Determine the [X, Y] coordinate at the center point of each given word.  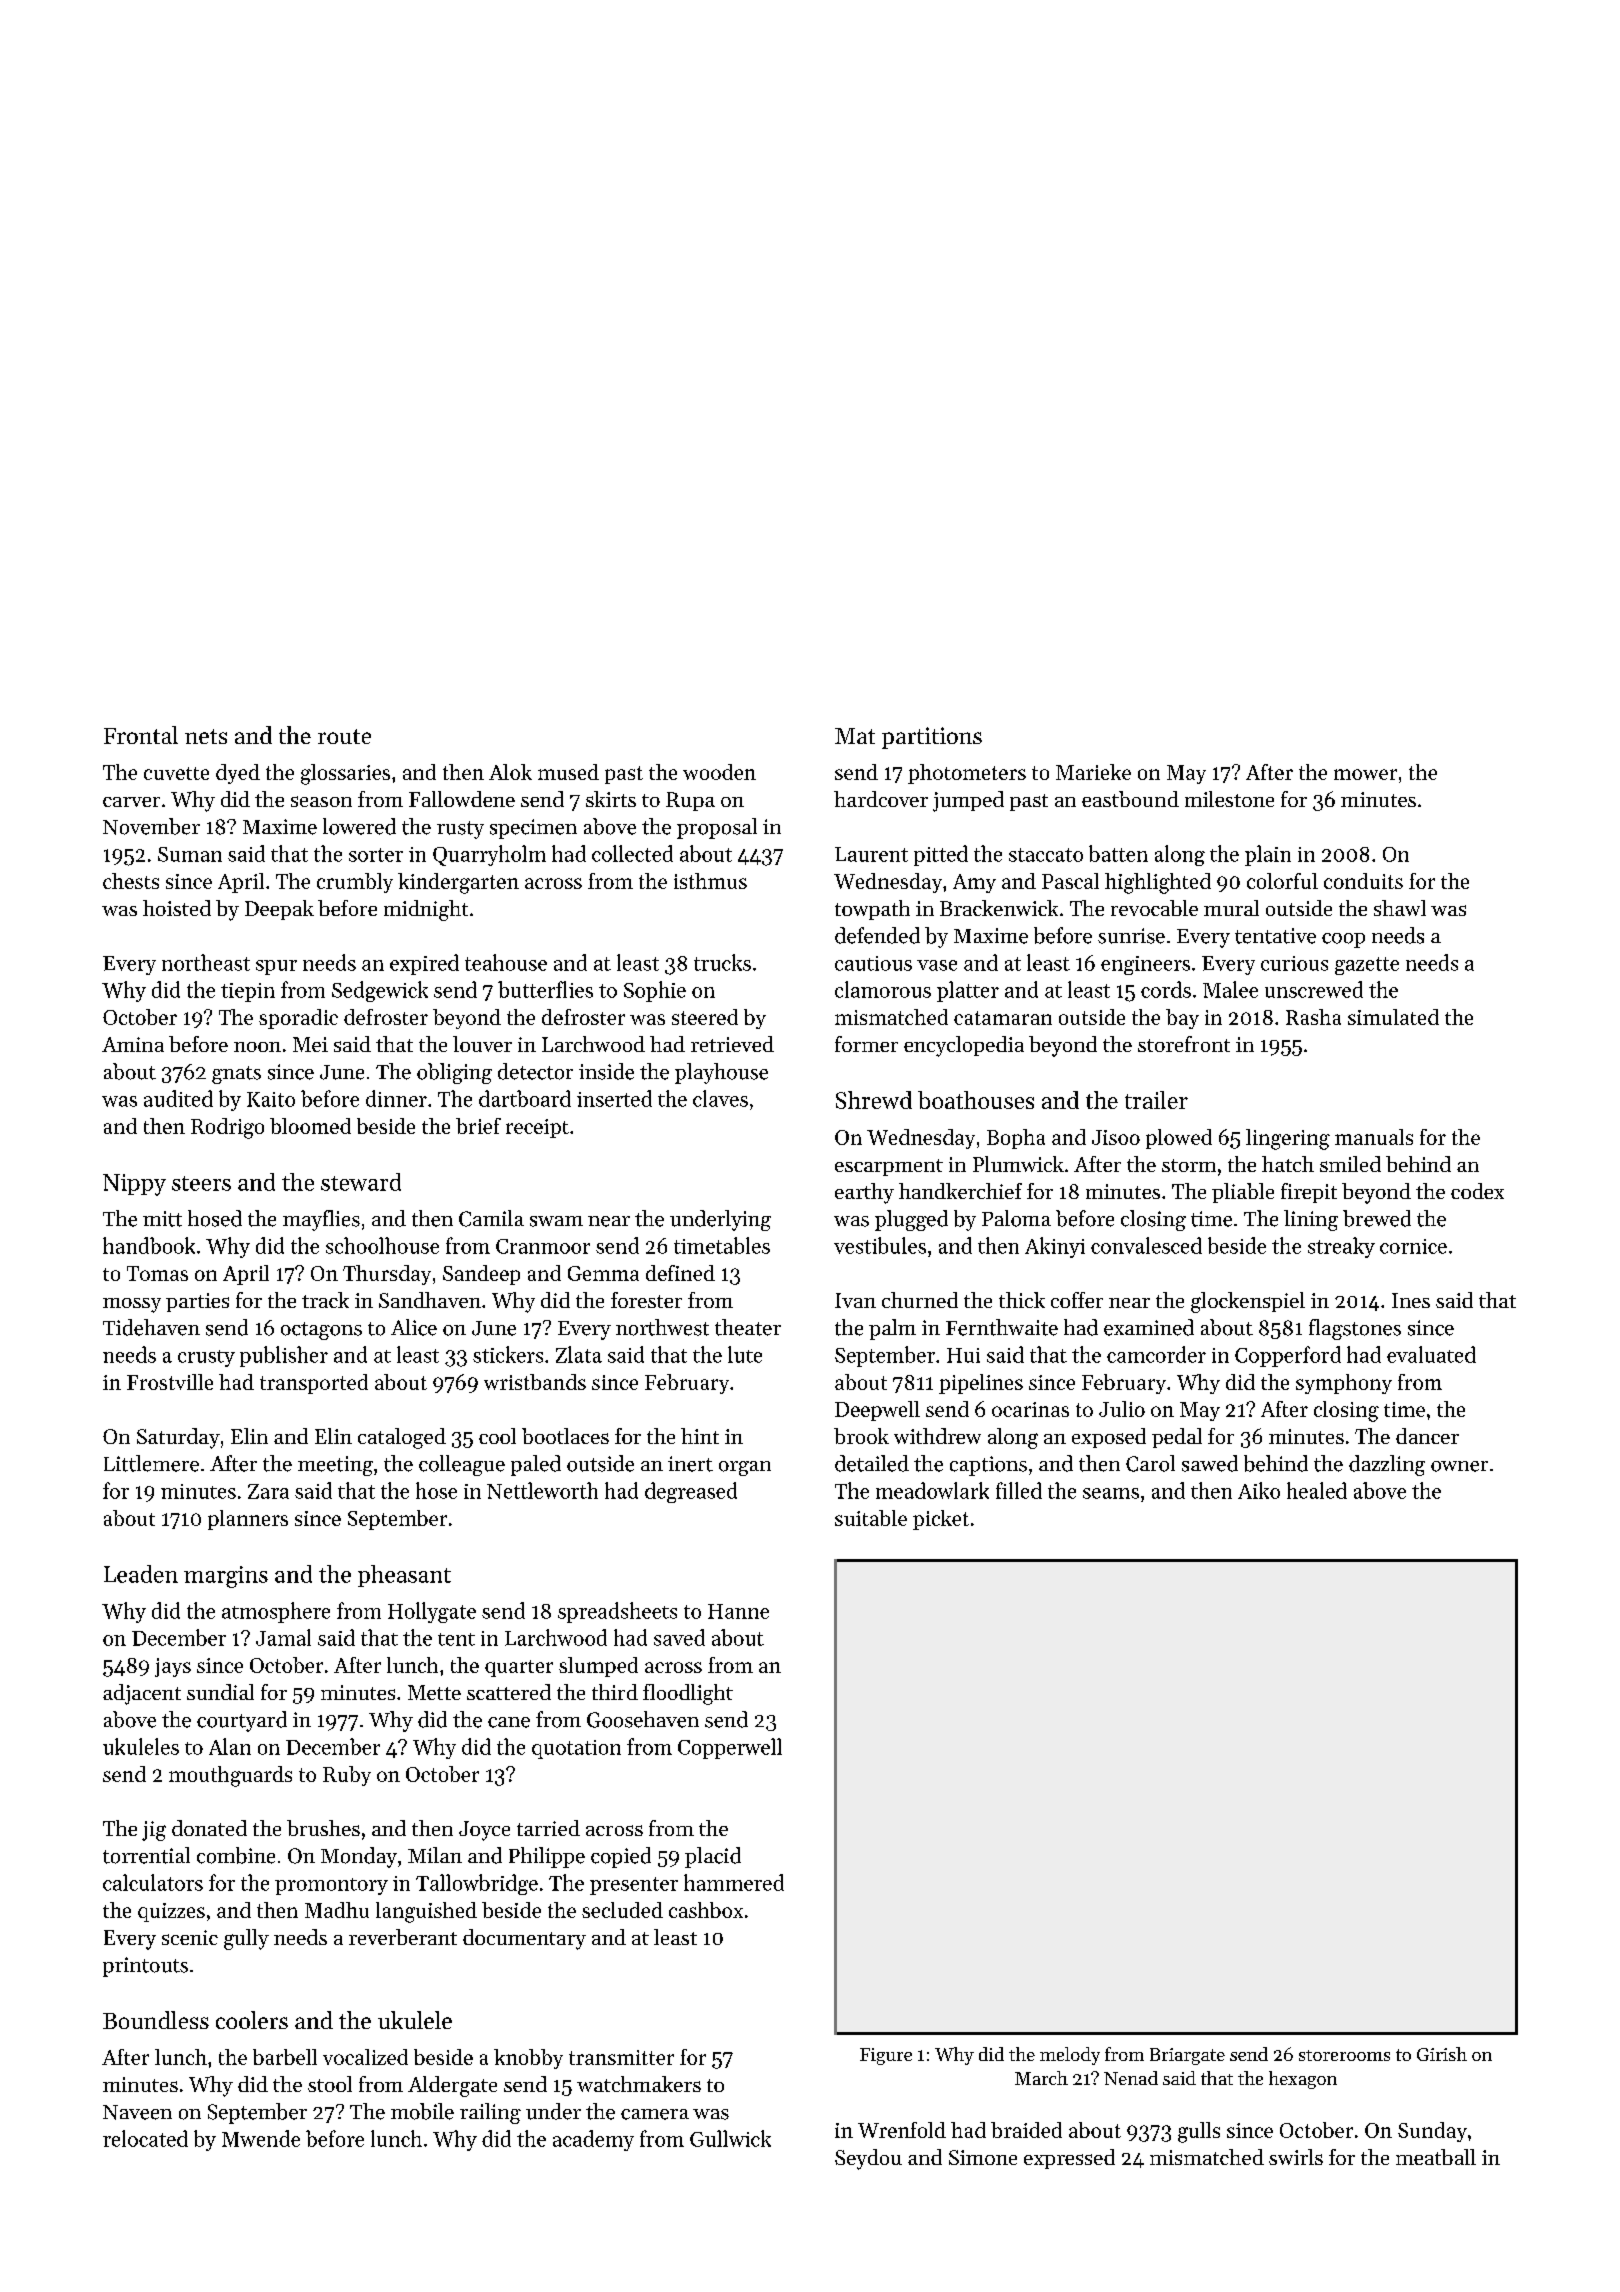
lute [745, 1354]
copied [621, 1857]
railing [490, 2113]
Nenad [1131, 2078]
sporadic [298, 1019]
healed [1317, 1490]
